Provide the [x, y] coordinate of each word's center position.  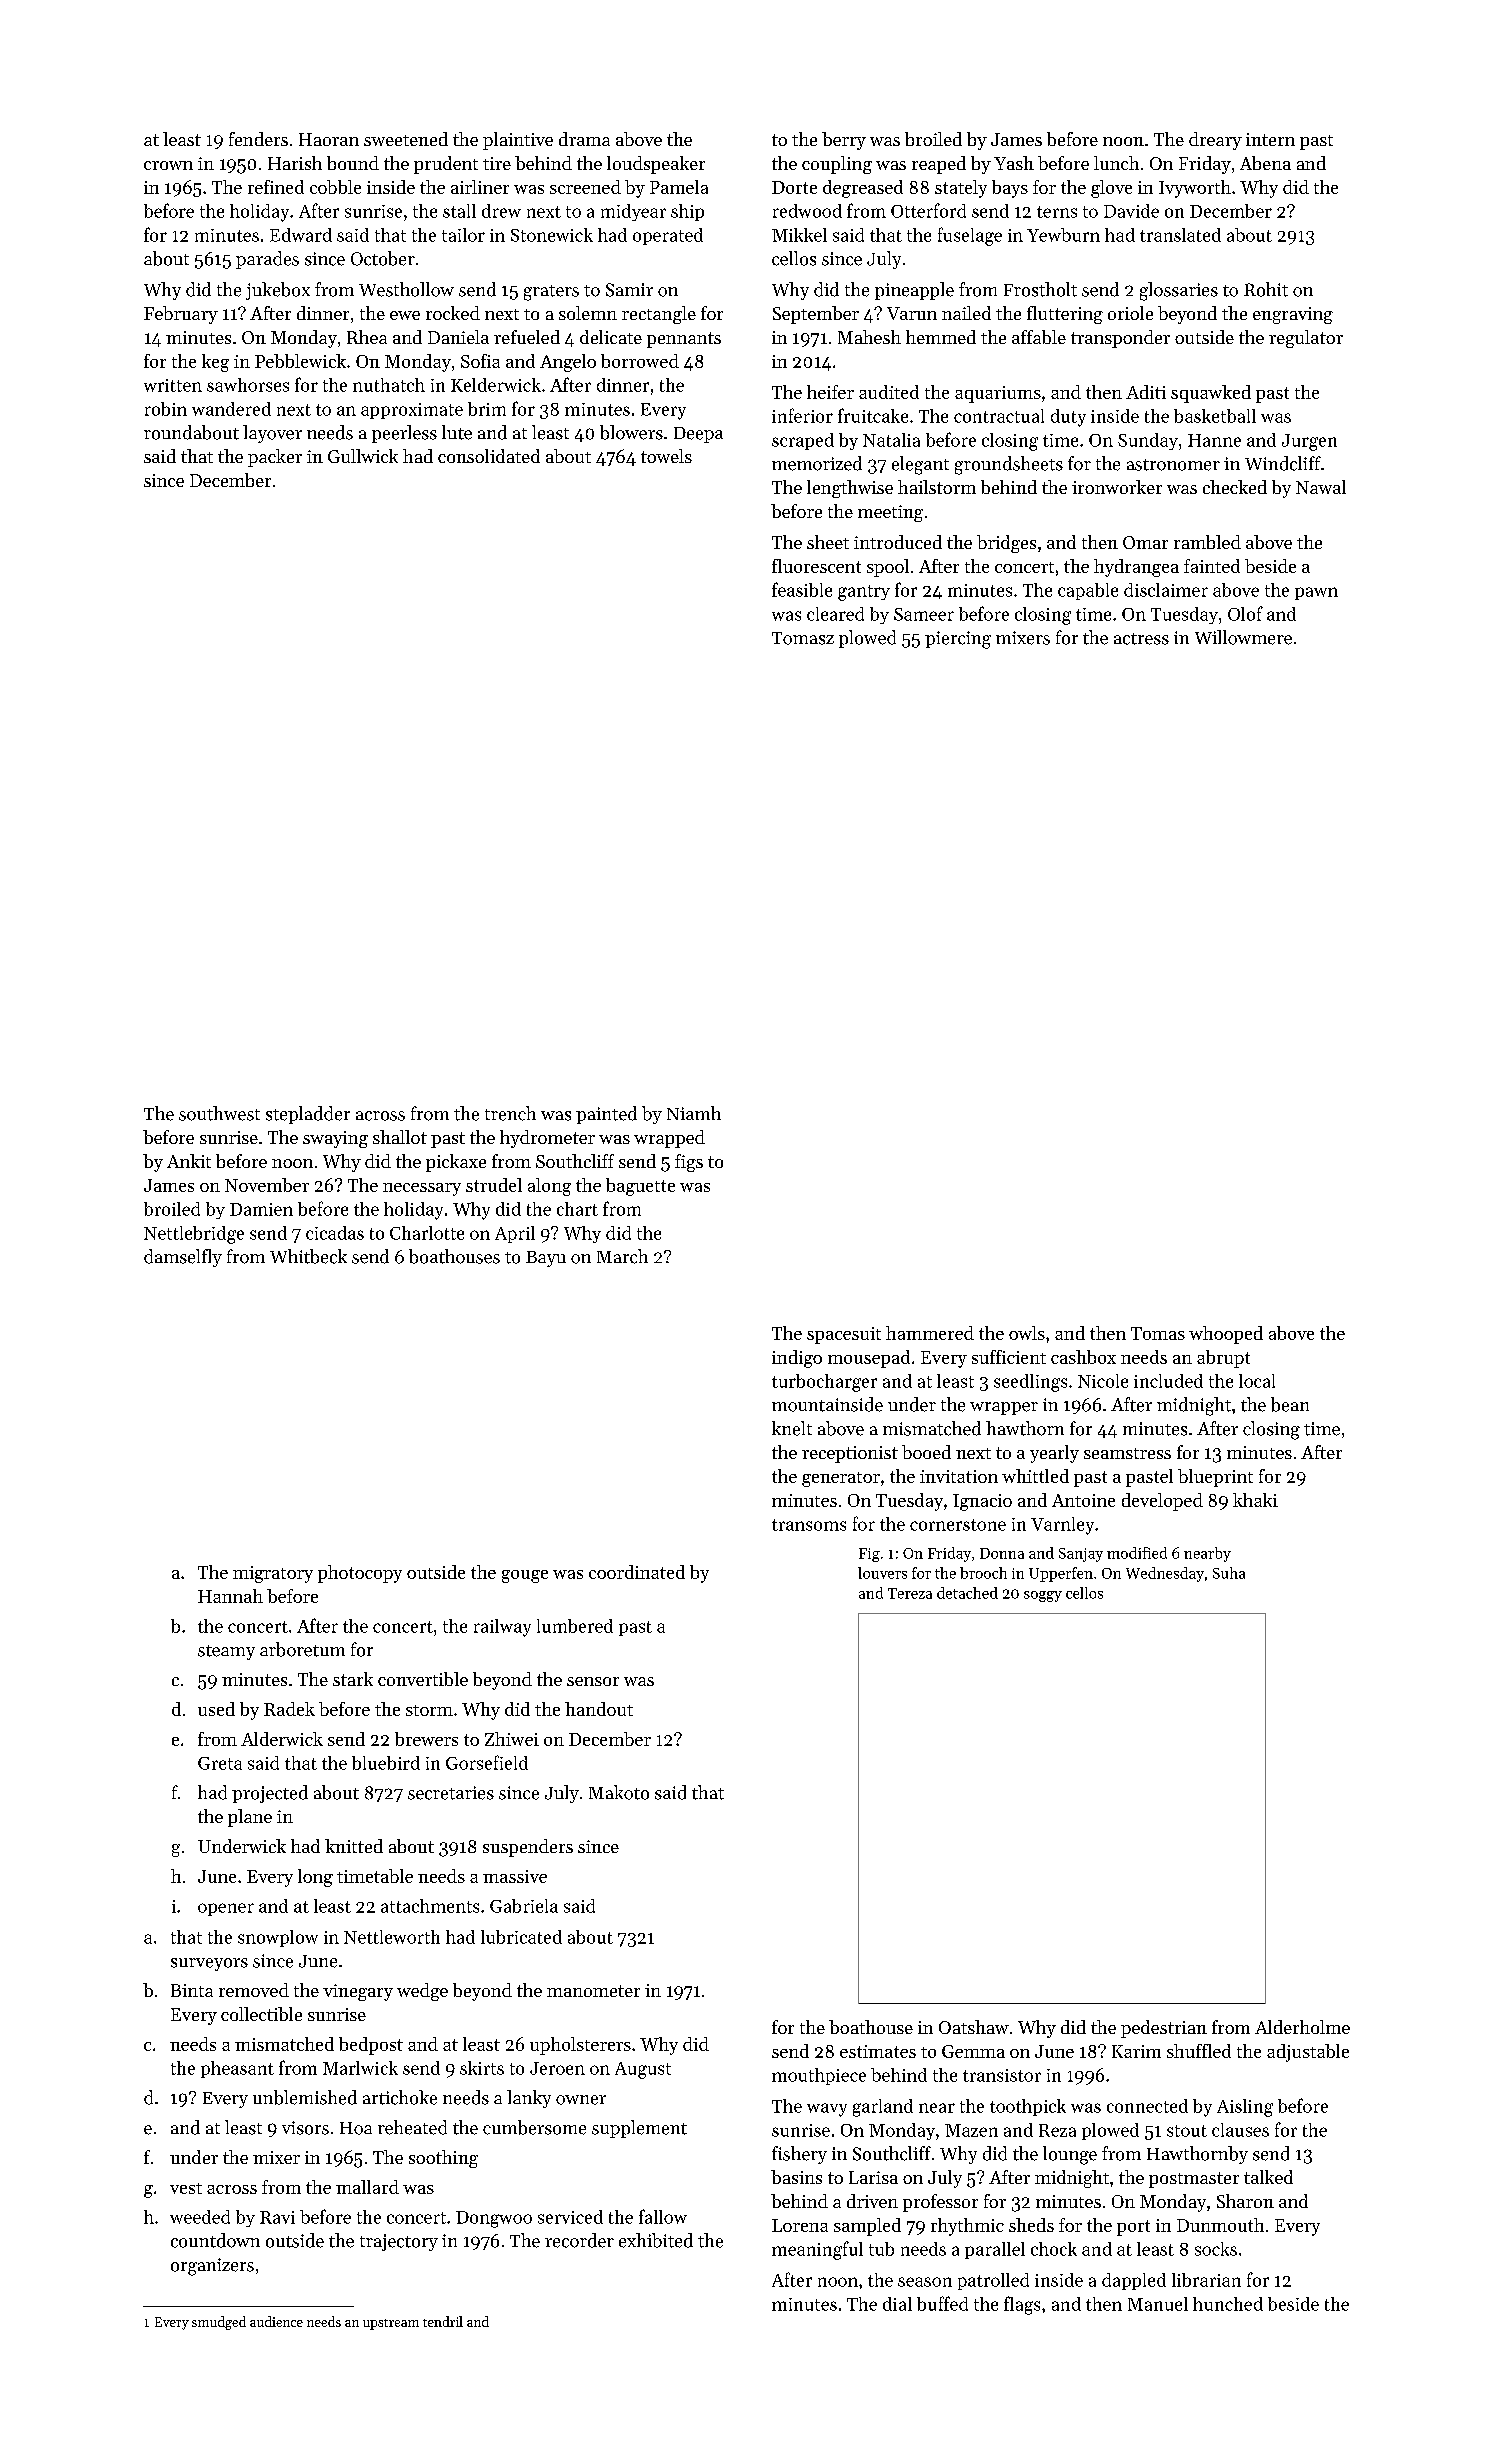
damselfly [183, 1258]
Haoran [329, 139]
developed [1162, 1502]
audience [276, 2321]
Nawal [1321, 487]
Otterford [928, 210]
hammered [930, 1333]
